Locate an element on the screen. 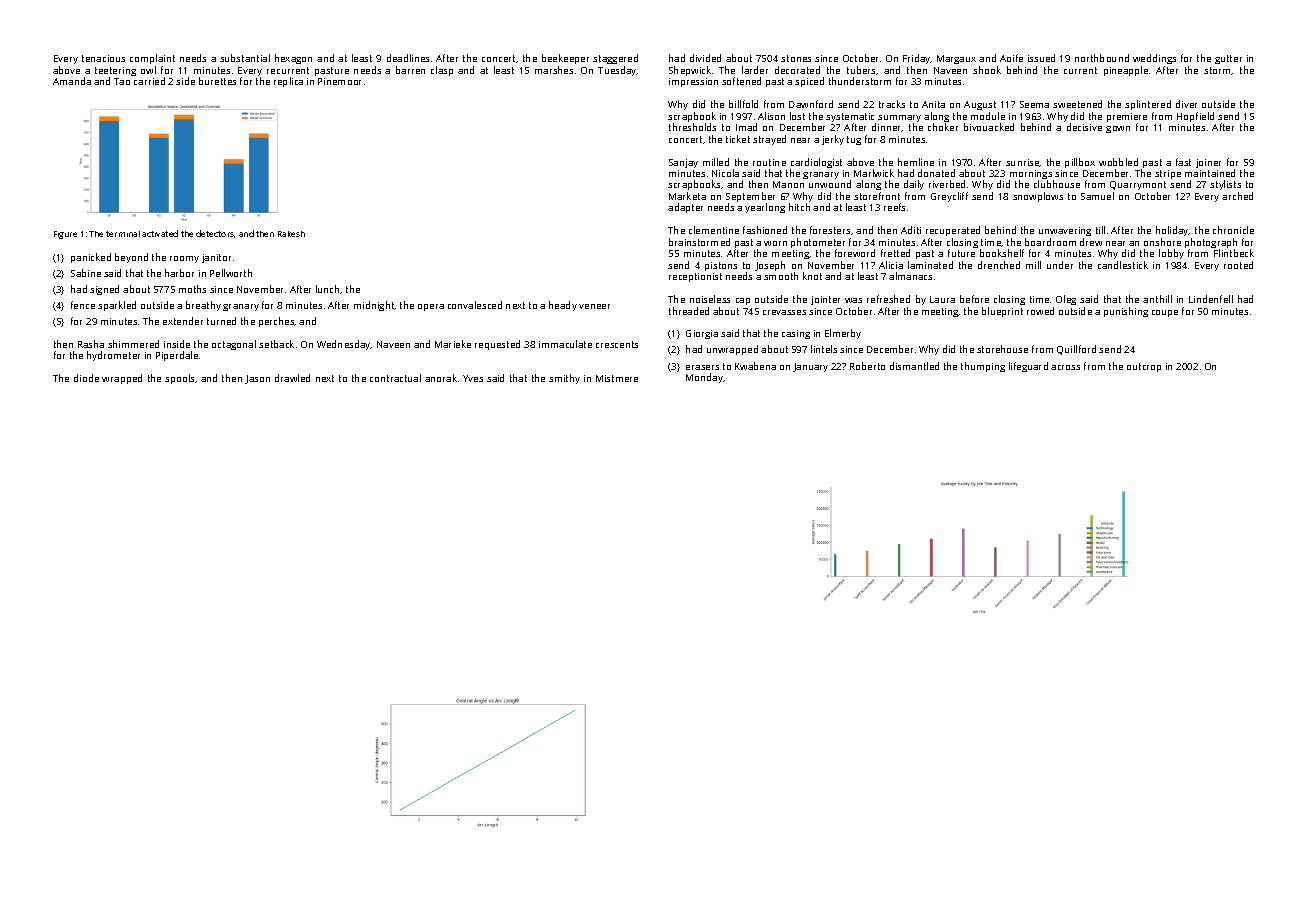  Hopfield is located at coordinates (1195, 117).
